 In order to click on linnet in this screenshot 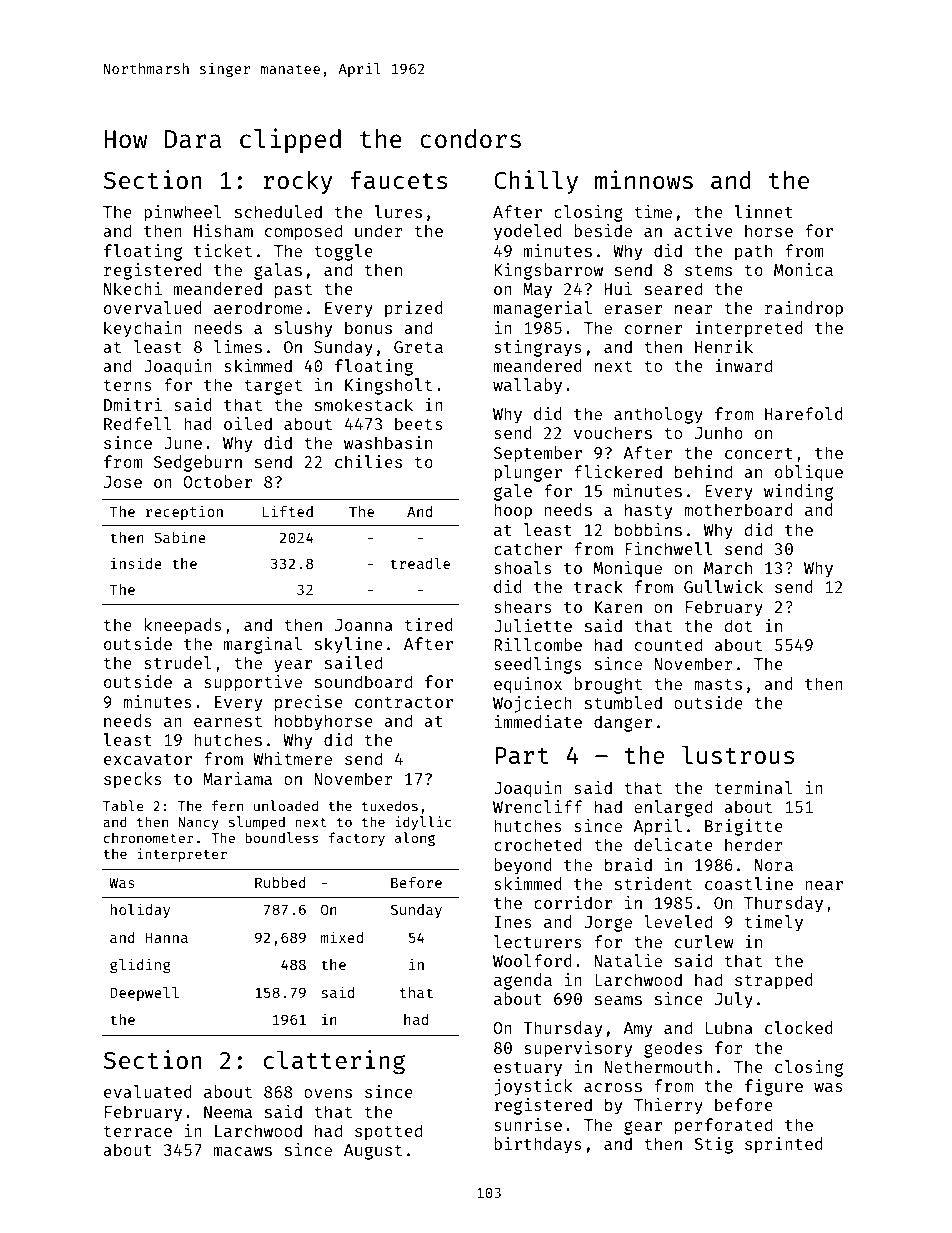, I will do `click(763, 211)`.
